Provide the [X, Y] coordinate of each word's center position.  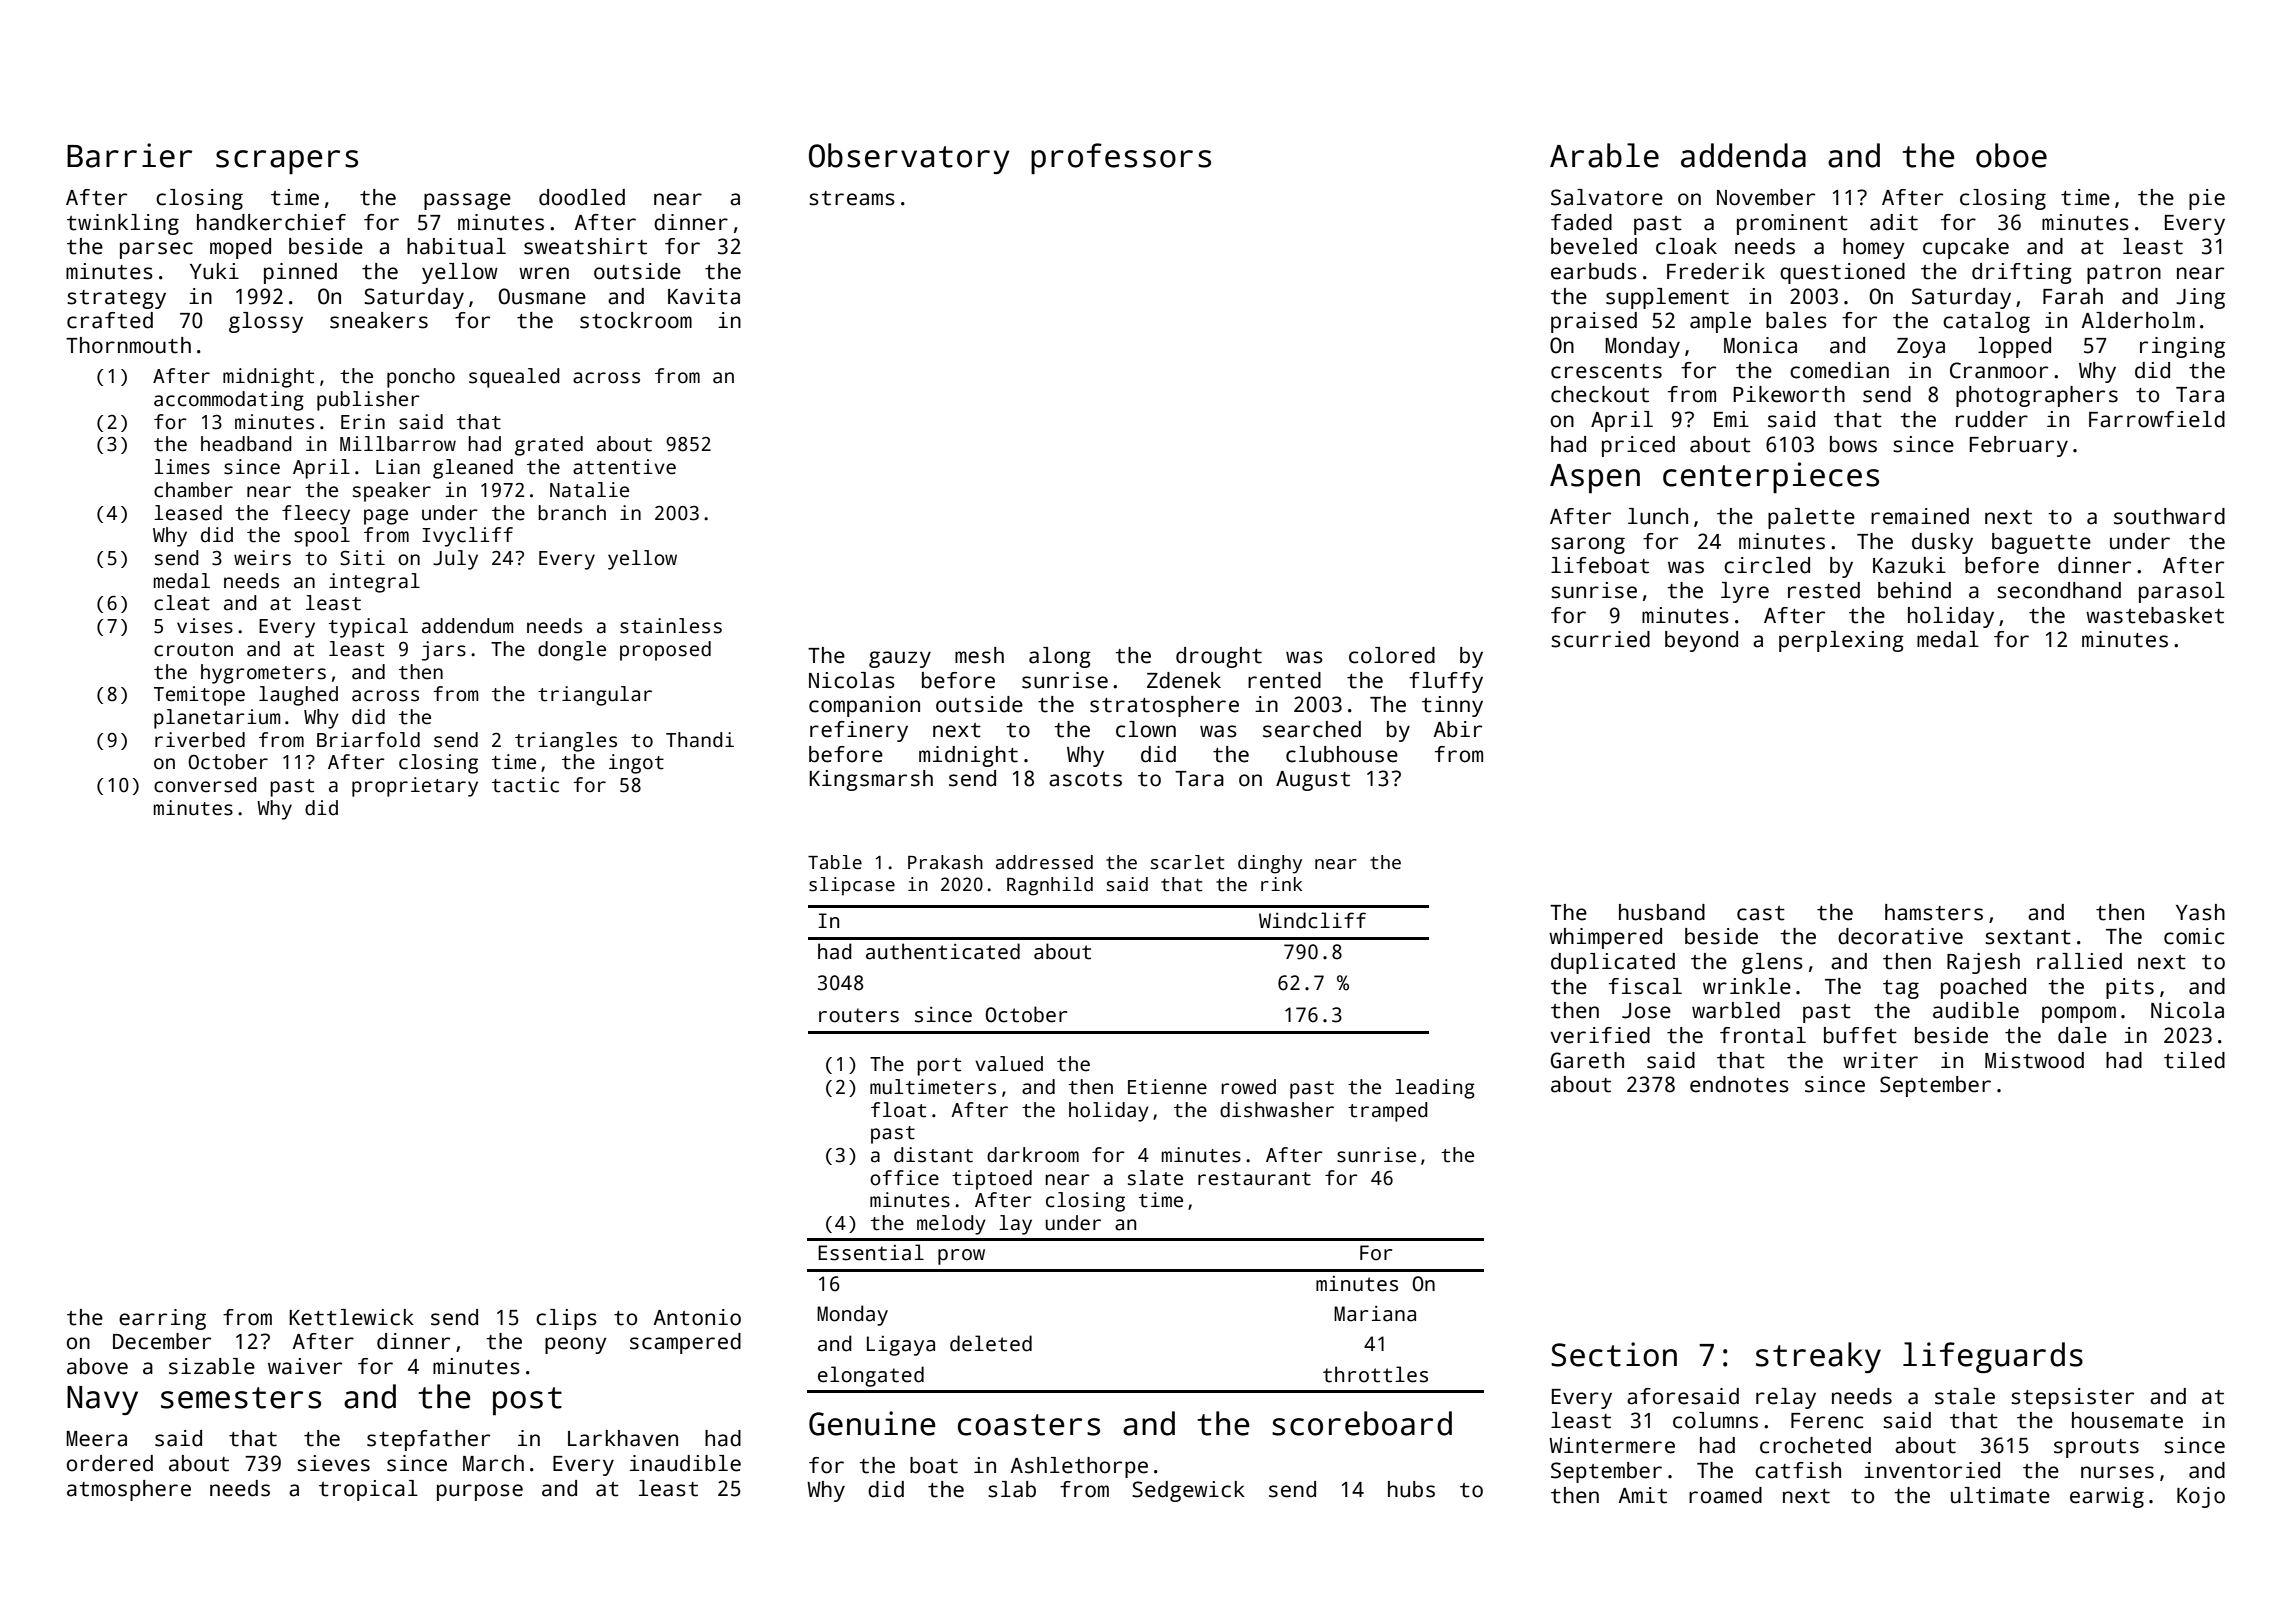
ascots [1085, 779]
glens [1772, 963]
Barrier [129, 155]
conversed [205, 785]
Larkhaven [623, 1438]
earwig [2107, 1497]
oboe [2011, 155]
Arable [1604, 155]
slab [1012, 1489]
